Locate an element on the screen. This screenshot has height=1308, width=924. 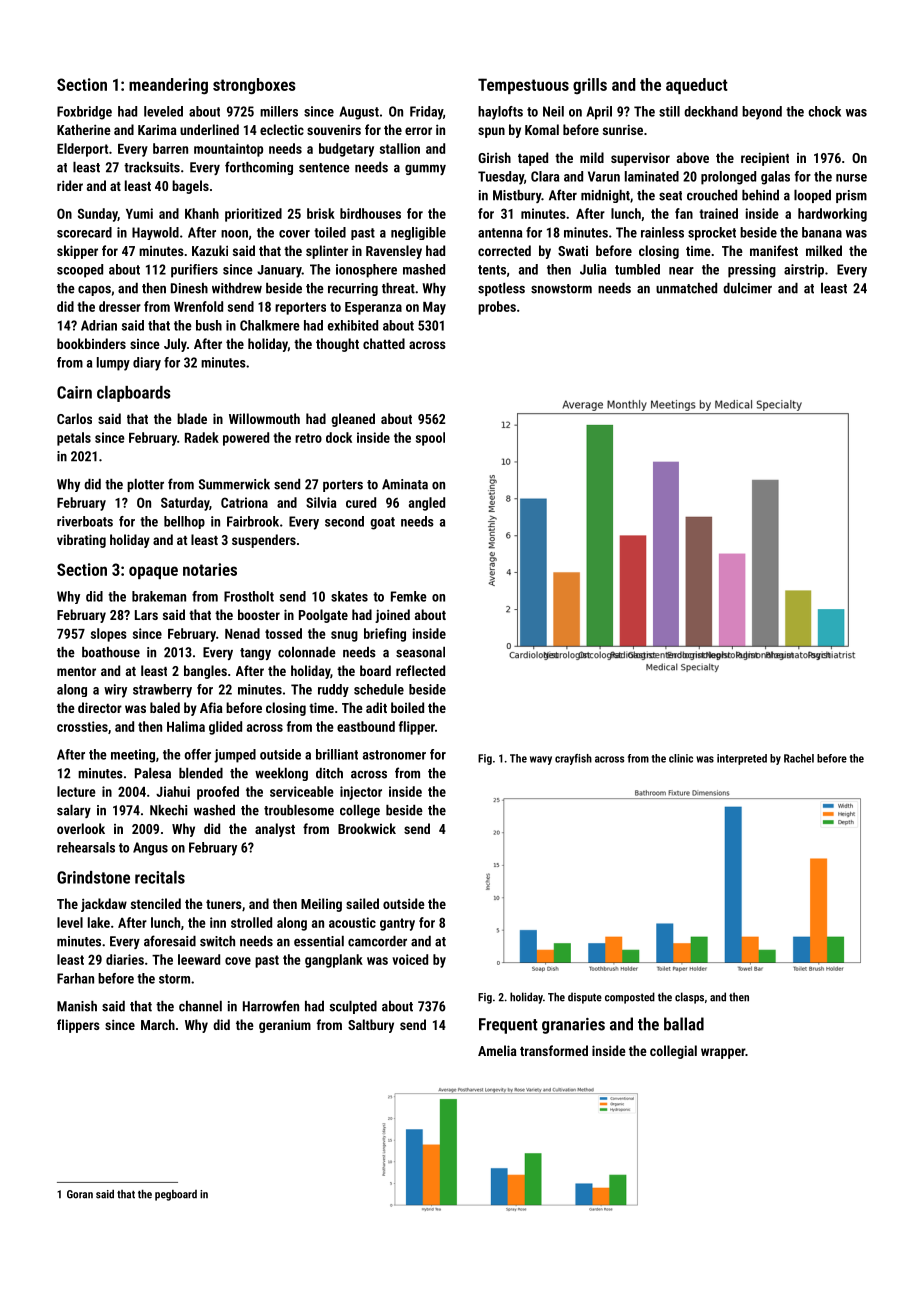
error is located at coordinates (418, 131).
